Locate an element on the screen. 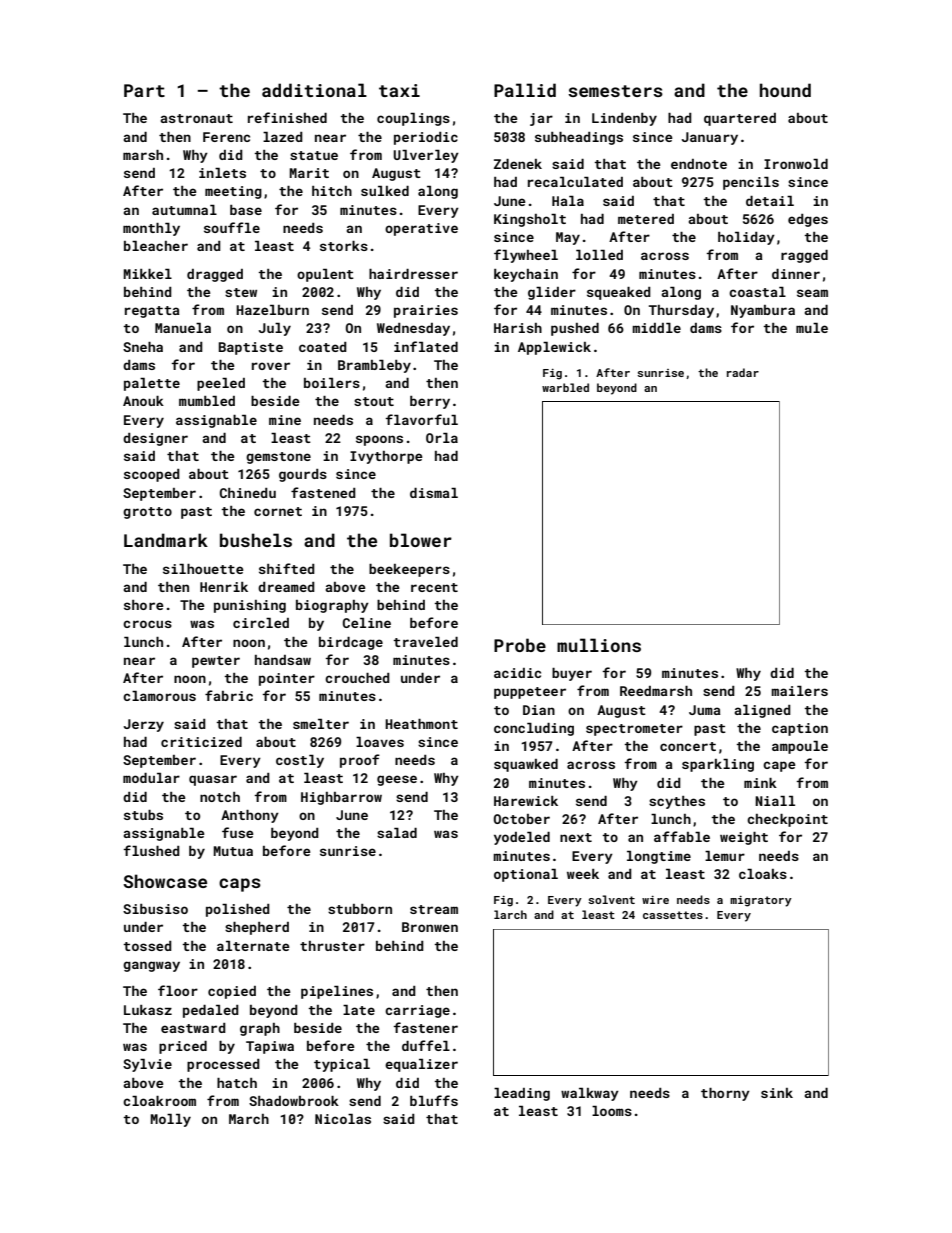 This screenshot has height=1233, width=952. taxi is located at coordinates (399, 90).
